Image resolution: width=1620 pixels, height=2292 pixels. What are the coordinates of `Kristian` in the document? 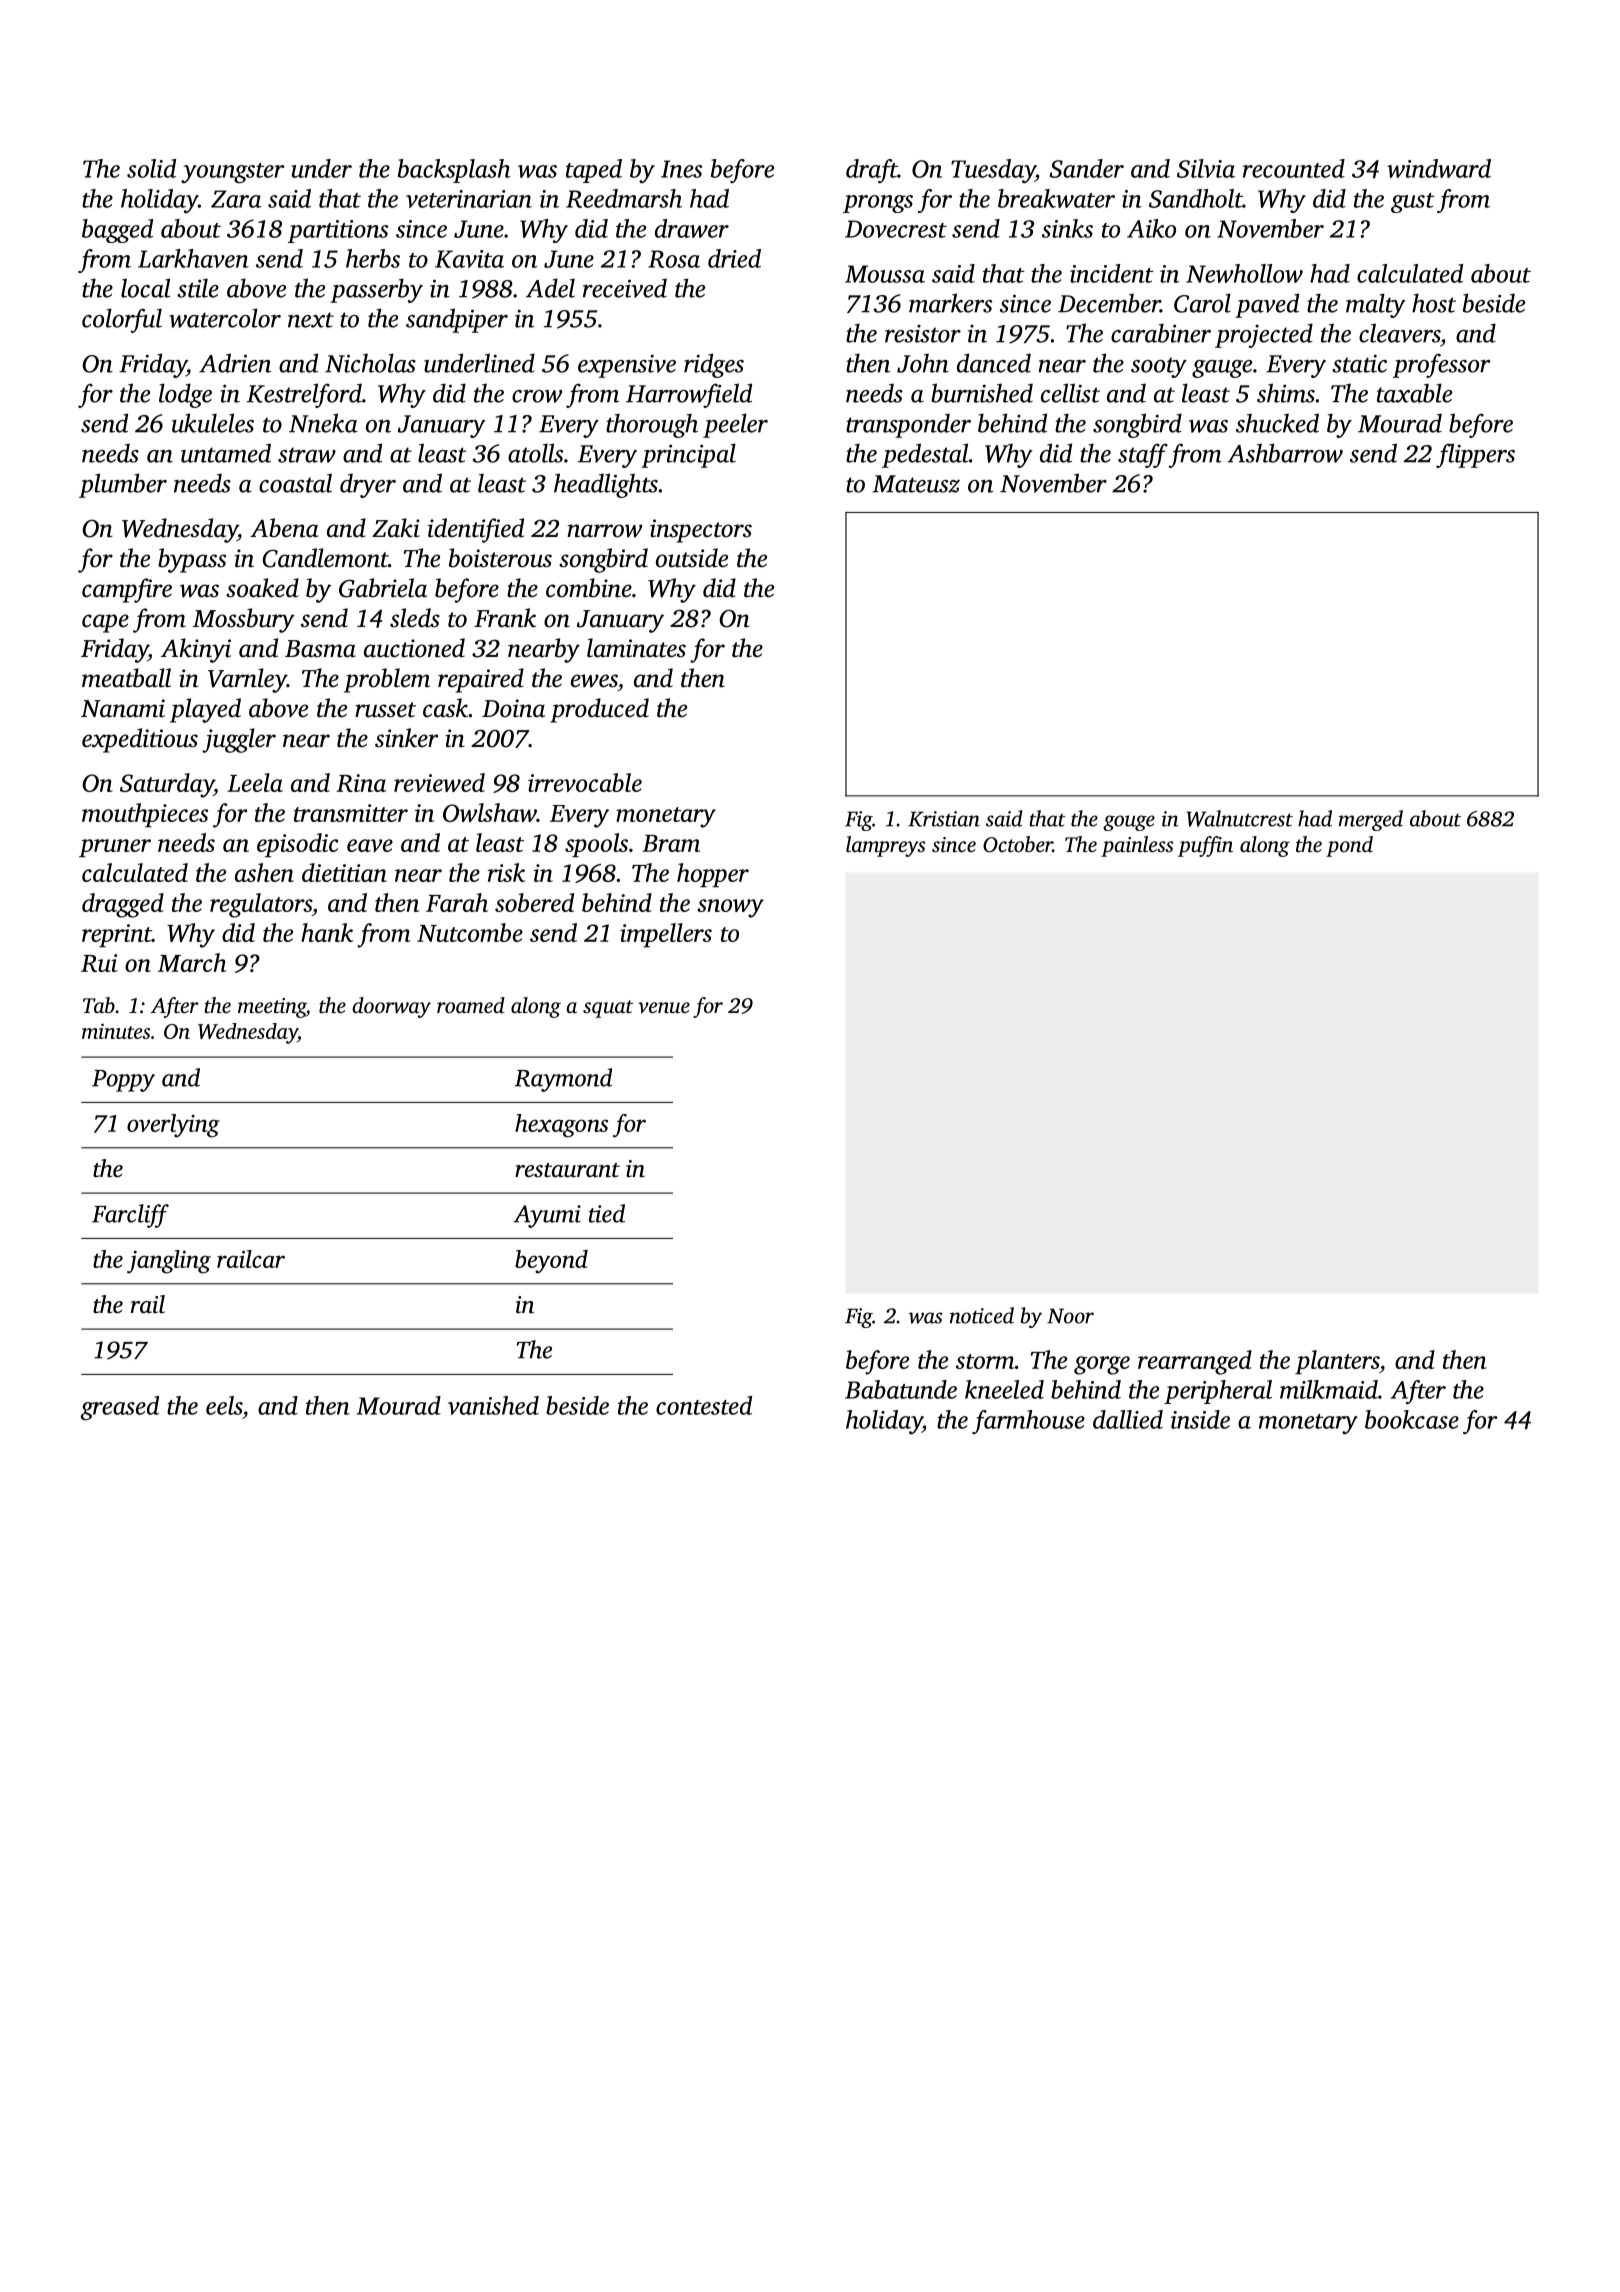 It's located at (944, 819).
